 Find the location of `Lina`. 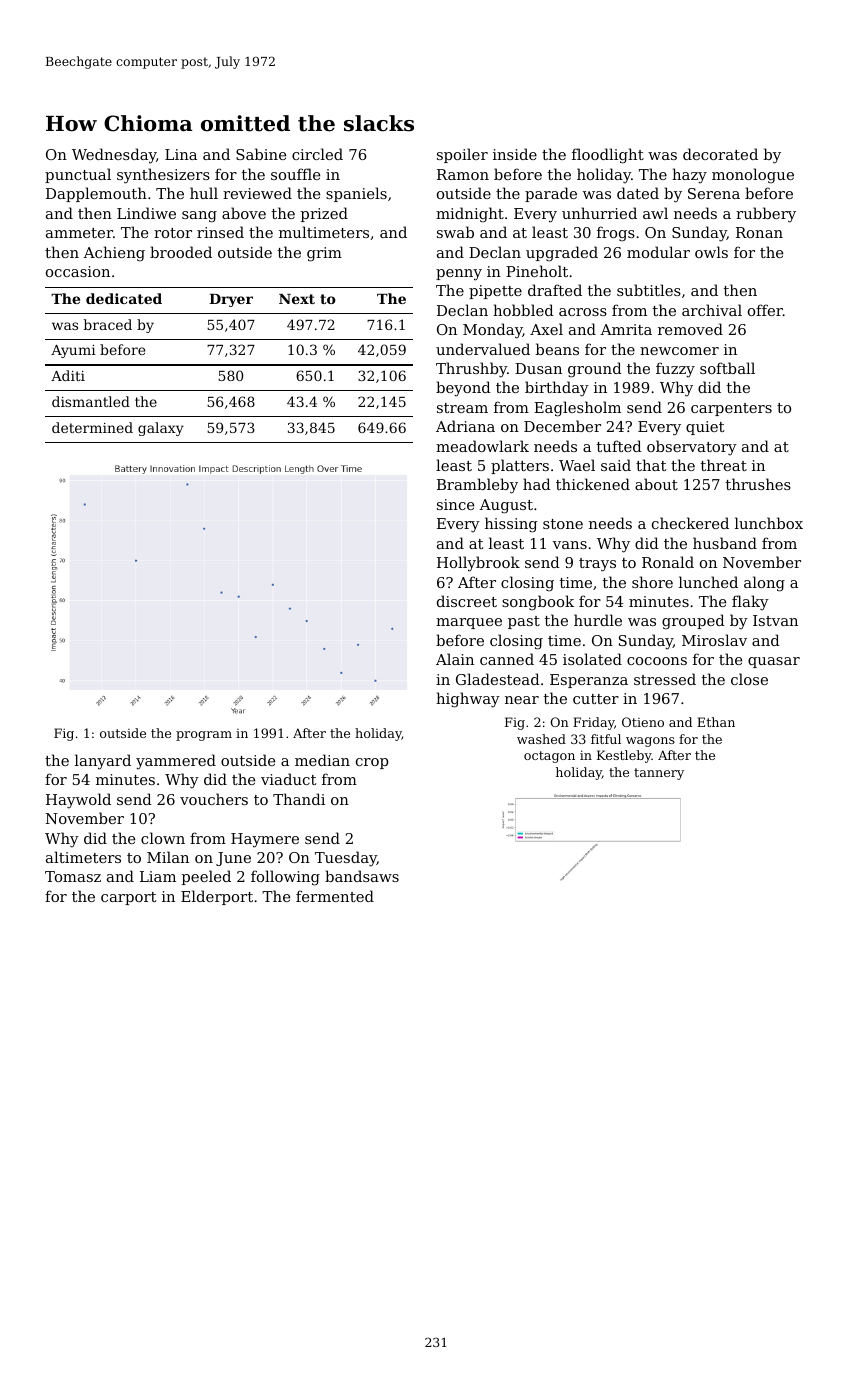

Lina is located at coordinates (181, 154).
